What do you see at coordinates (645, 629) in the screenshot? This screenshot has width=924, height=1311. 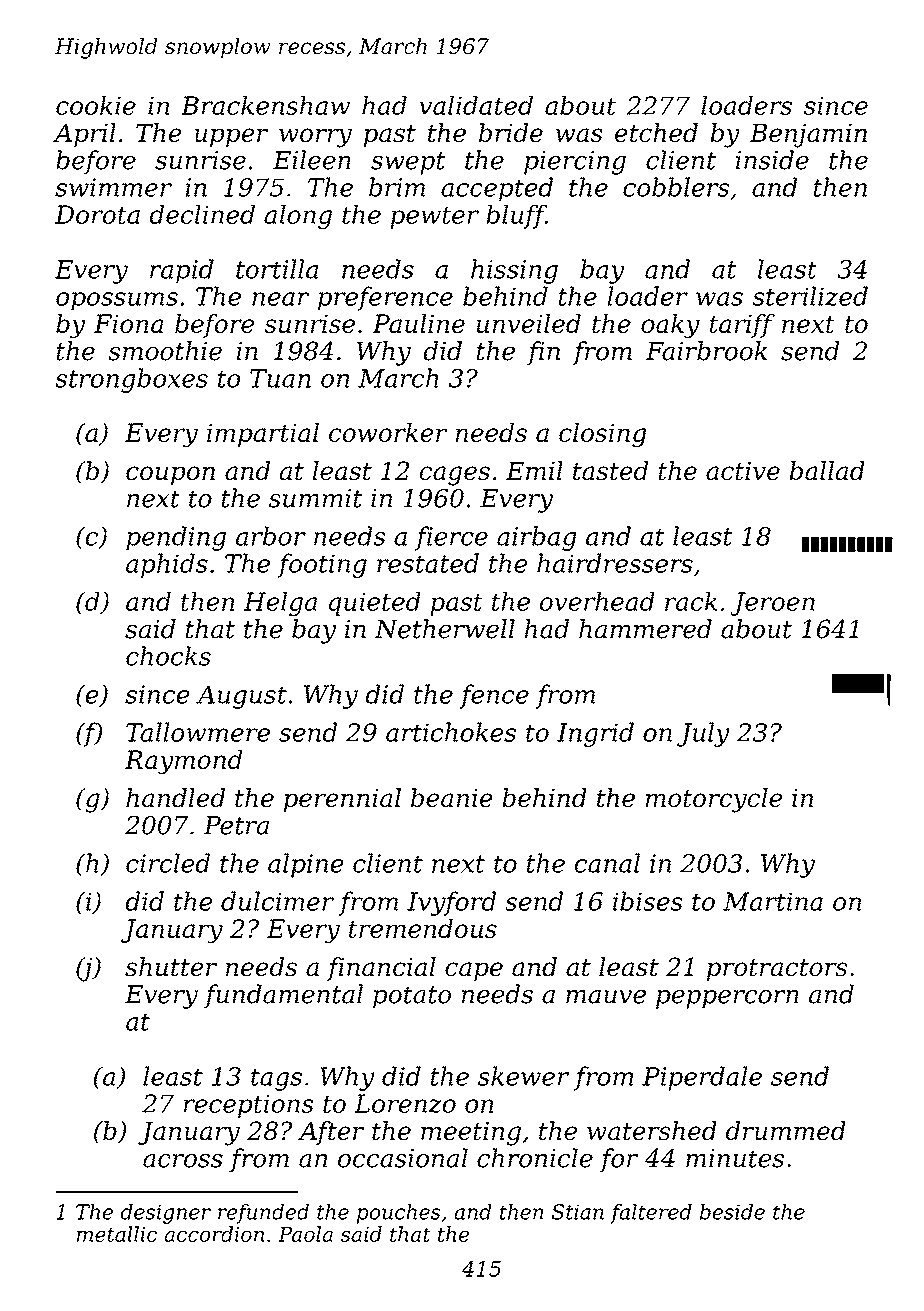 I see `hammered` at bounding box center [645, 629].
